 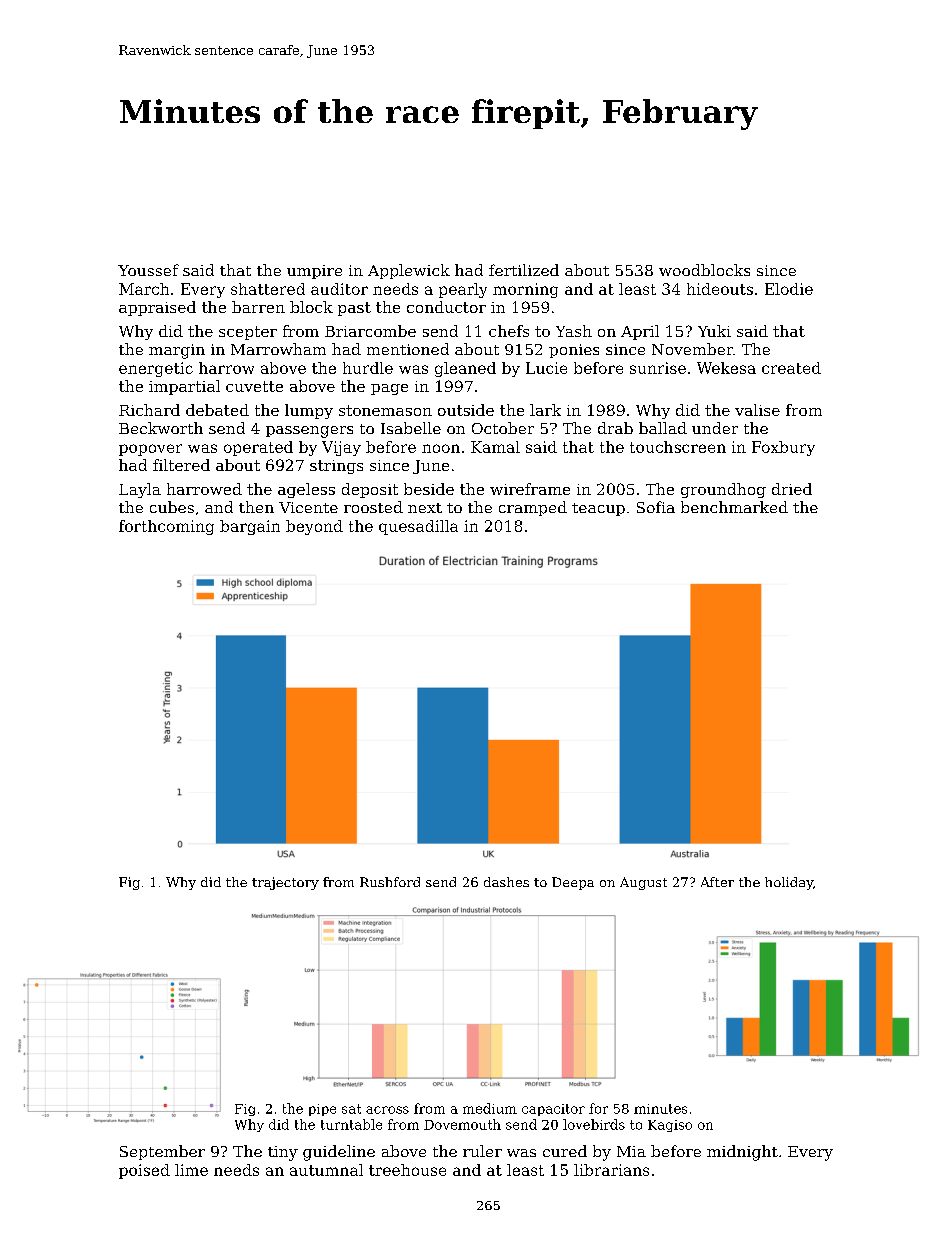 What do you see at coordinates (418, 527) in the screenshot?
I see `quesadilla` at bounding box center [418, 527].
